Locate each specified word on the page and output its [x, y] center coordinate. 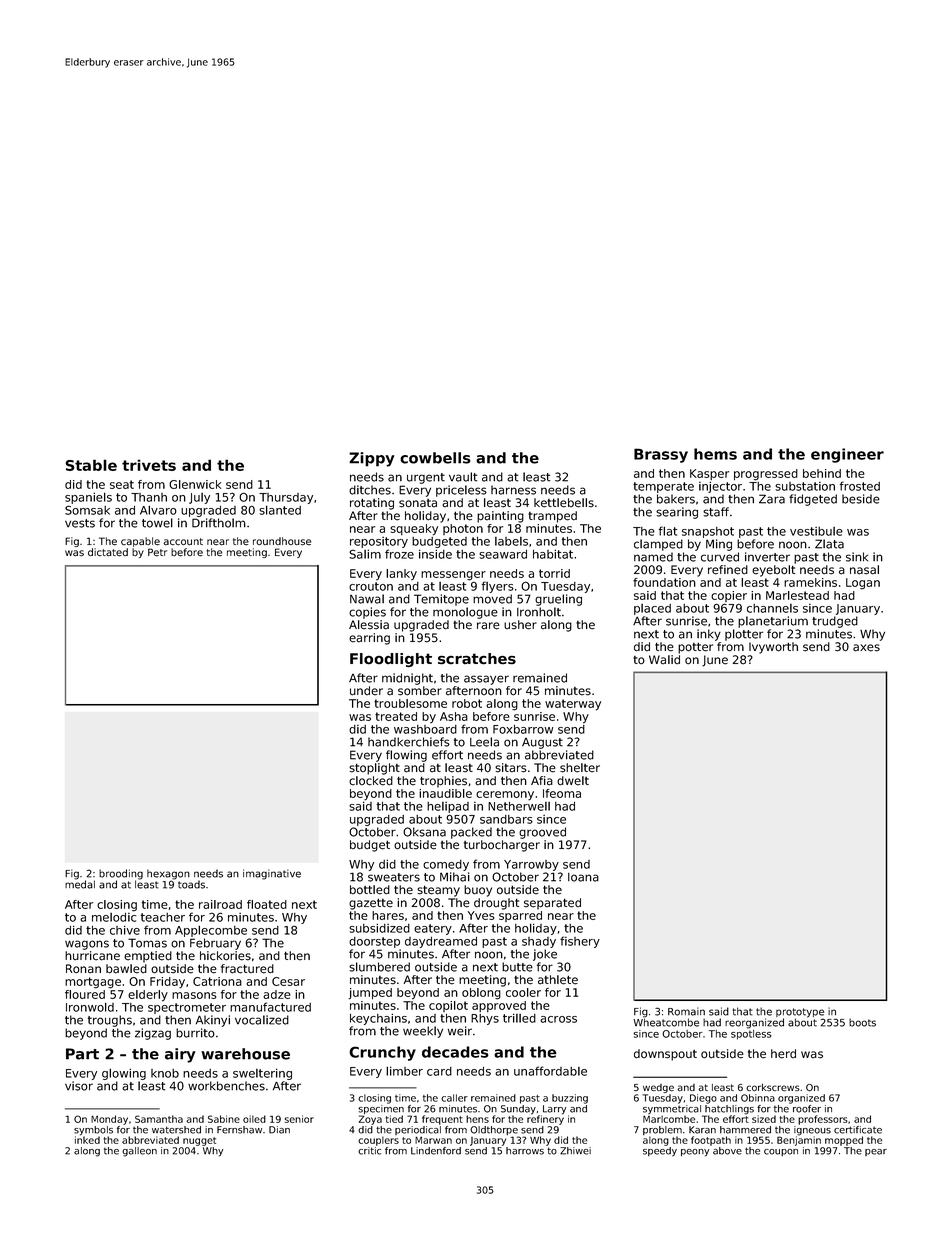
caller [454, 1098]
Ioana [583, 877]
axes [866, 648]
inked [87, 1140]
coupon [781, 1152]
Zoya [370, 1120]
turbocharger [502, 846]
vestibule [816, 531]
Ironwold [90, 1007]
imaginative [272, 874]
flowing [406, 756]
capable [140, 542]
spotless [751, 1035]
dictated [108, 552]
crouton [371, 586]
